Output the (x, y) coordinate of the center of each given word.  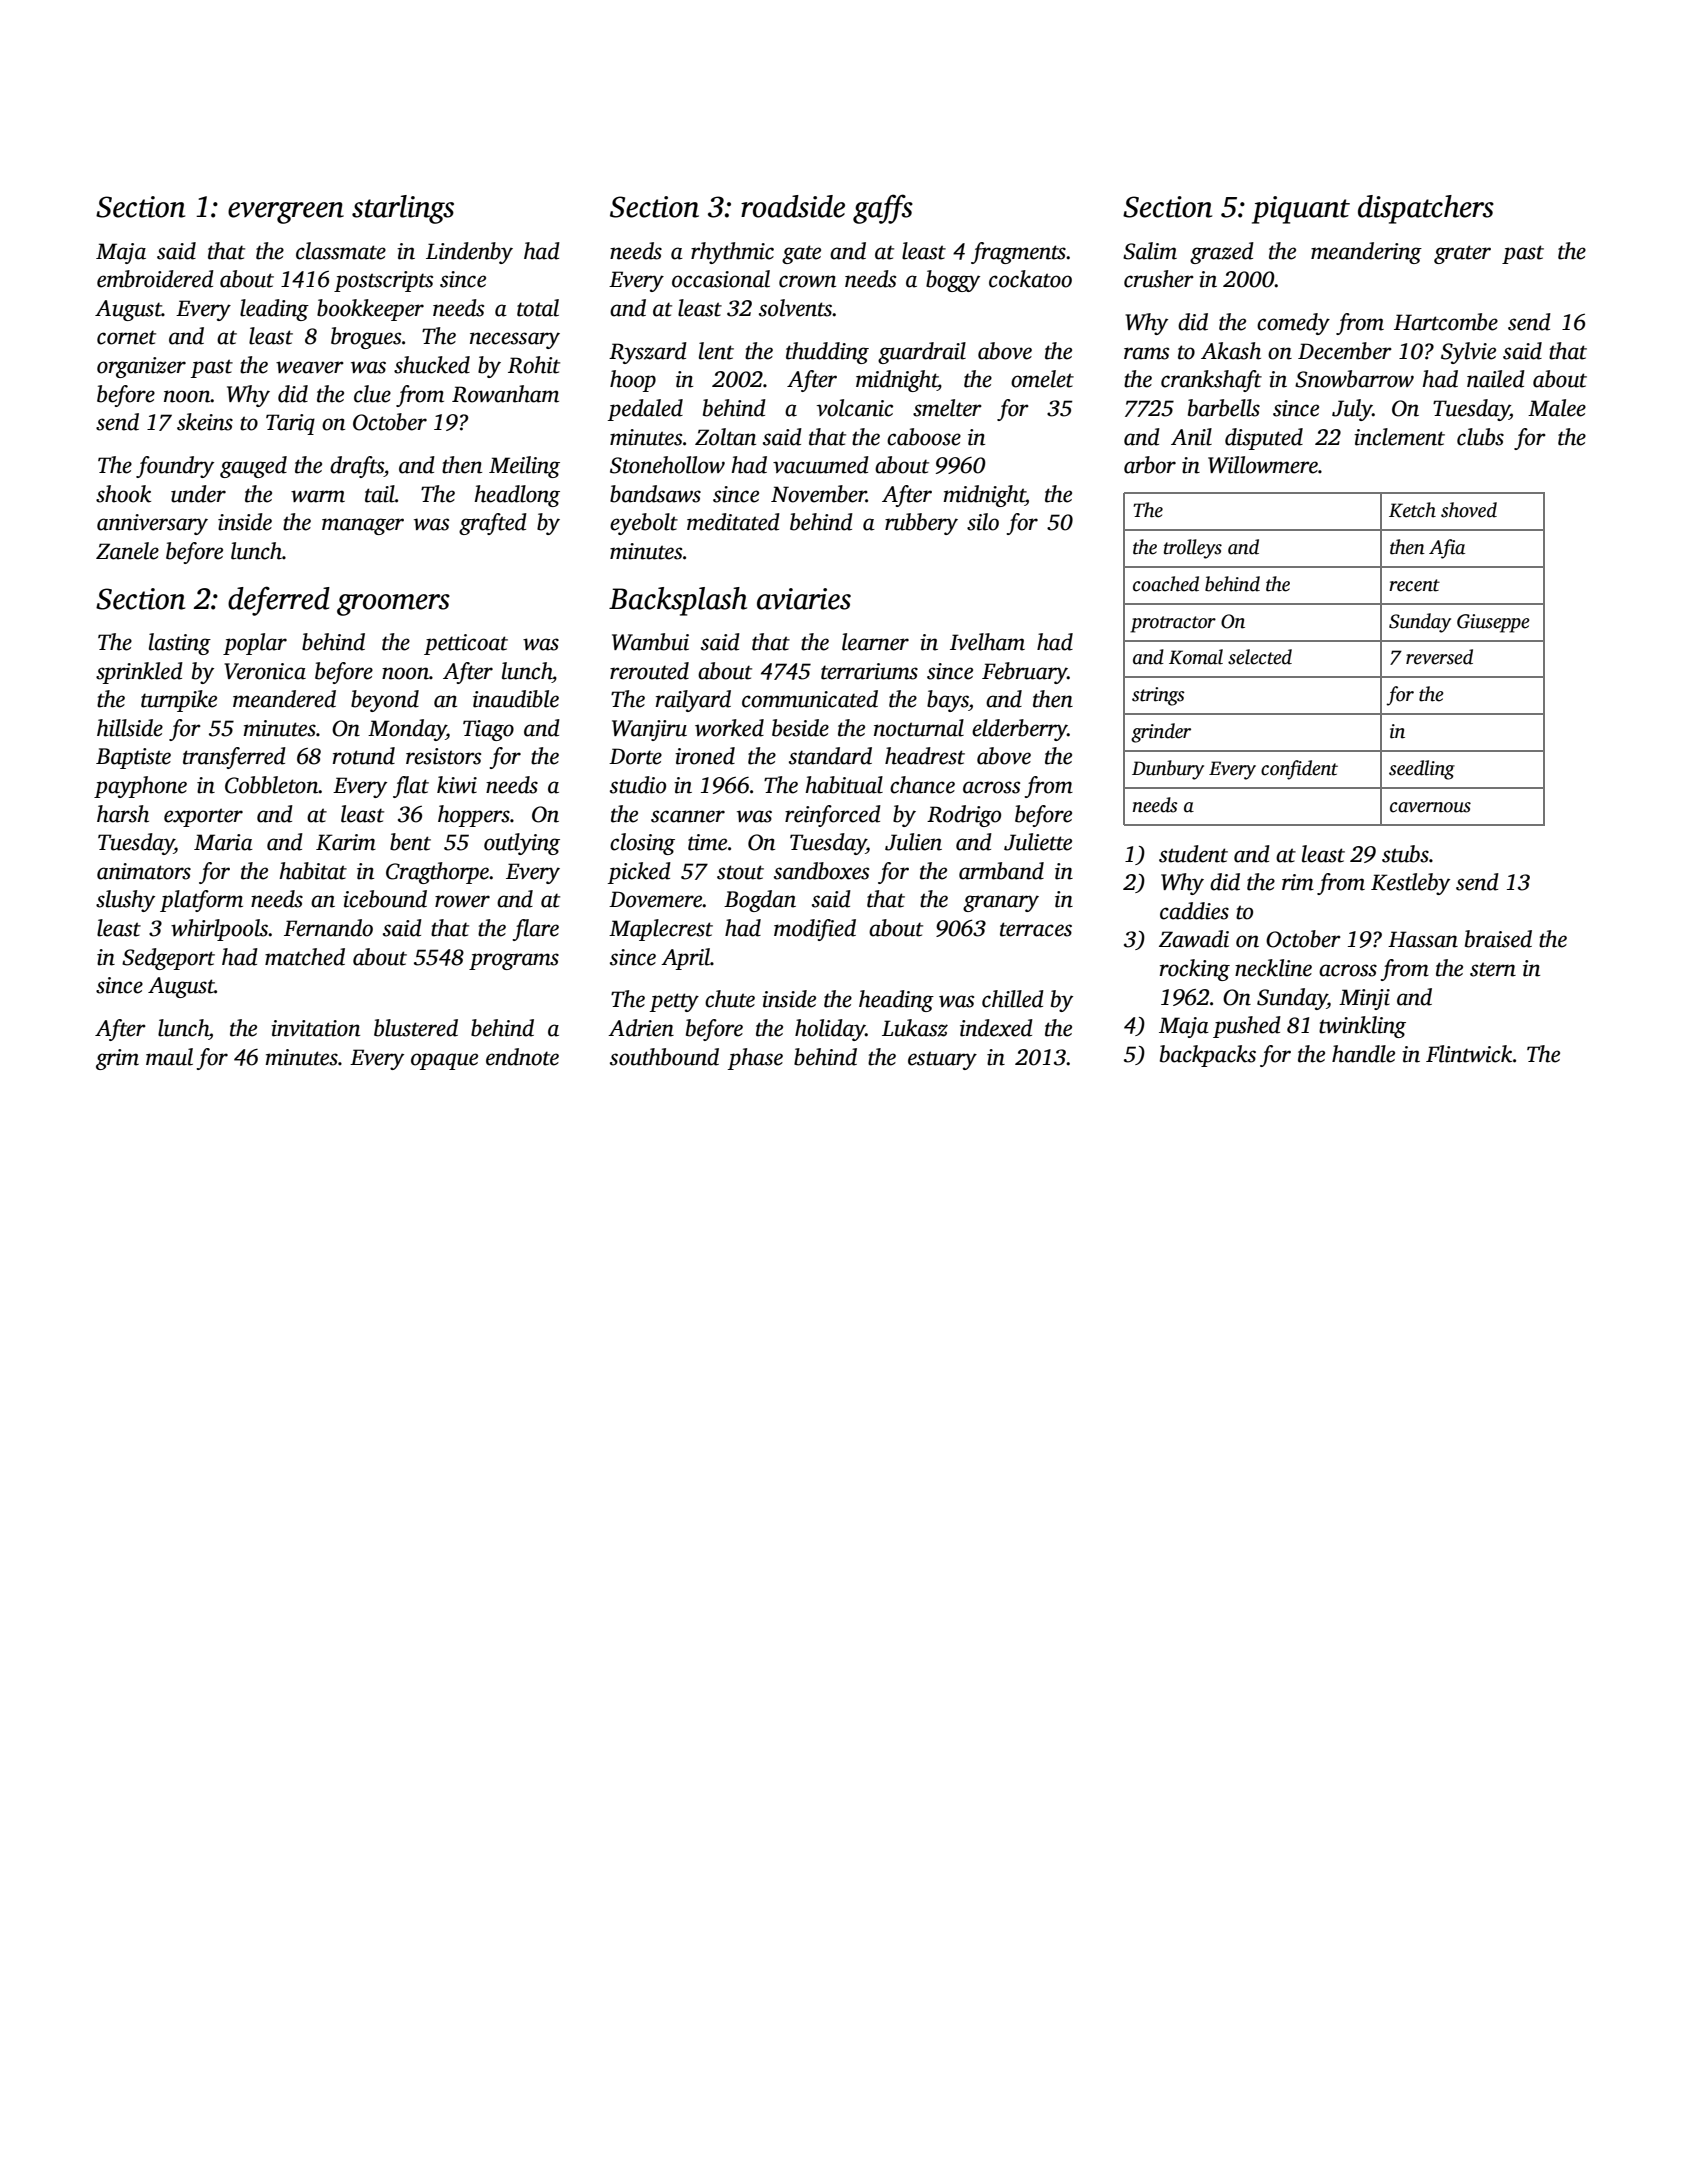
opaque (444, 1061)
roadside (793, 206)
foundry (175, 467)
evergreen (286, 213)
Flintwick (1469, 1054)
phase (755, 1059)
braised (1498, 939)
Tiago (488, 730)
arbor (1150, 465)
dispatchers (1426, 209)
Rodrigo (964, 816)
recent (1414, 585)
